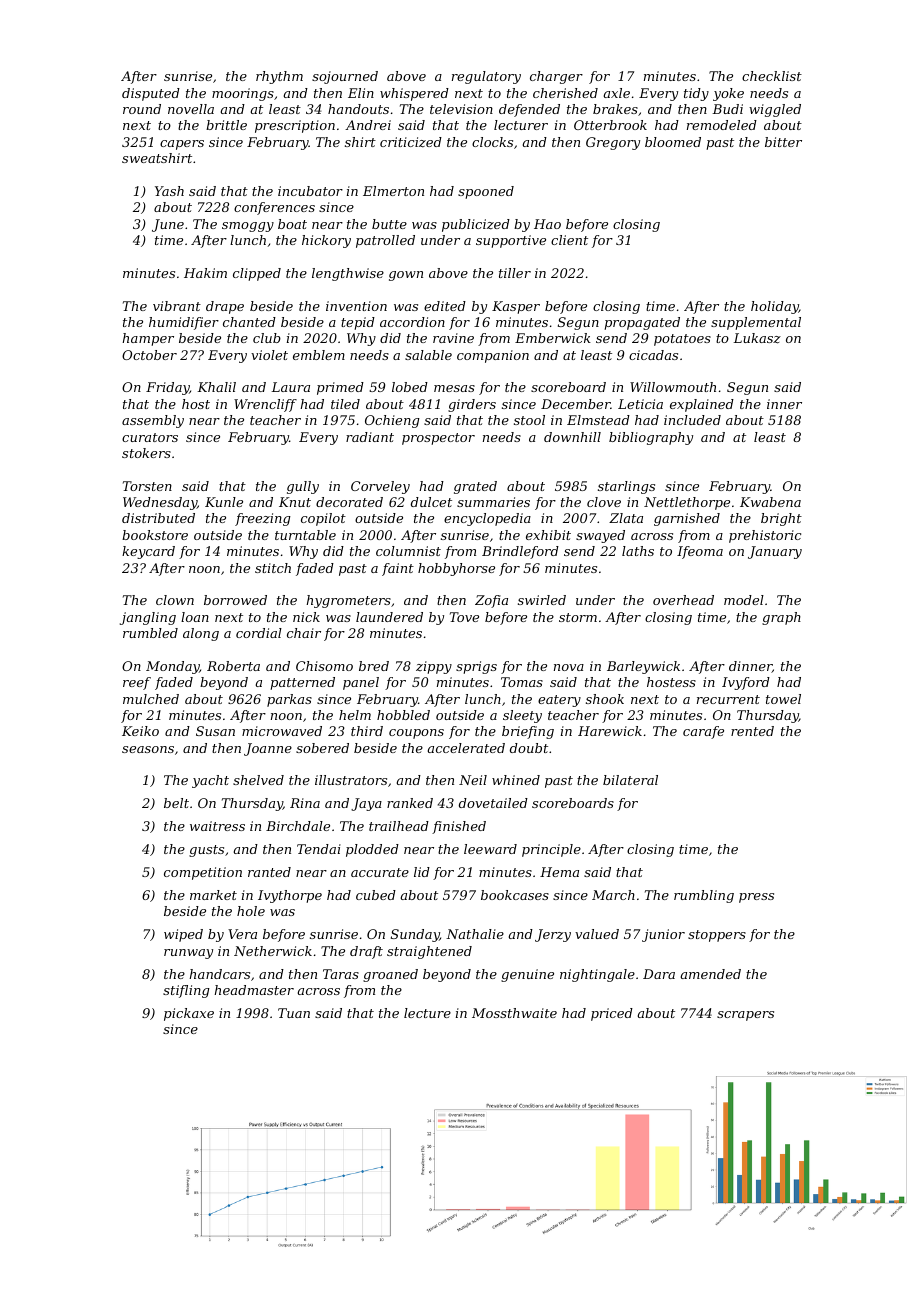 This screenshot has width=924, height=1308. I want to click on supportive, so click(511, 241).
